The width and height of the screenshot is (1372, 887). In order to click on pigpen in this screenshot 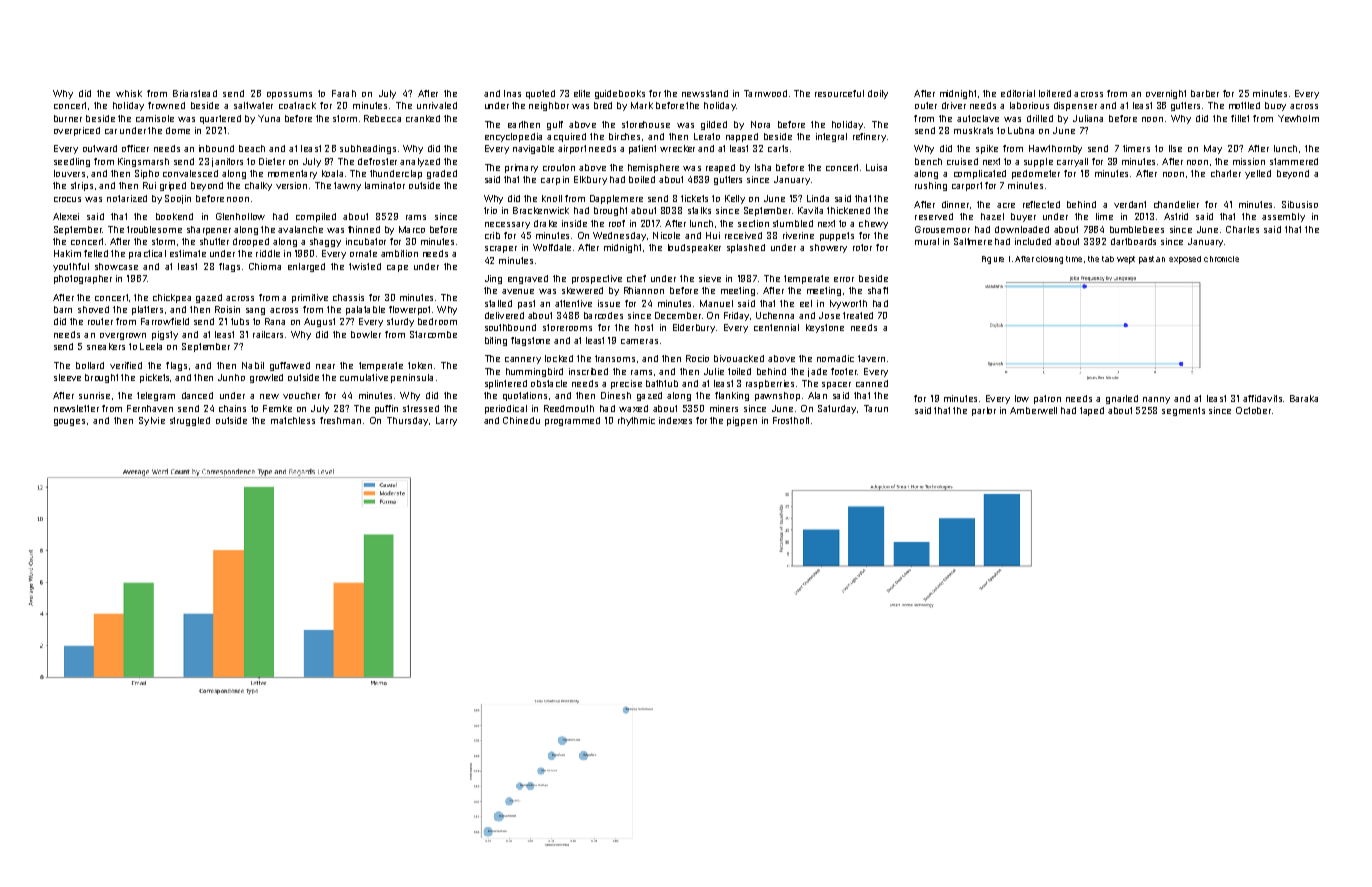, I will do `click(742, 421)`.
